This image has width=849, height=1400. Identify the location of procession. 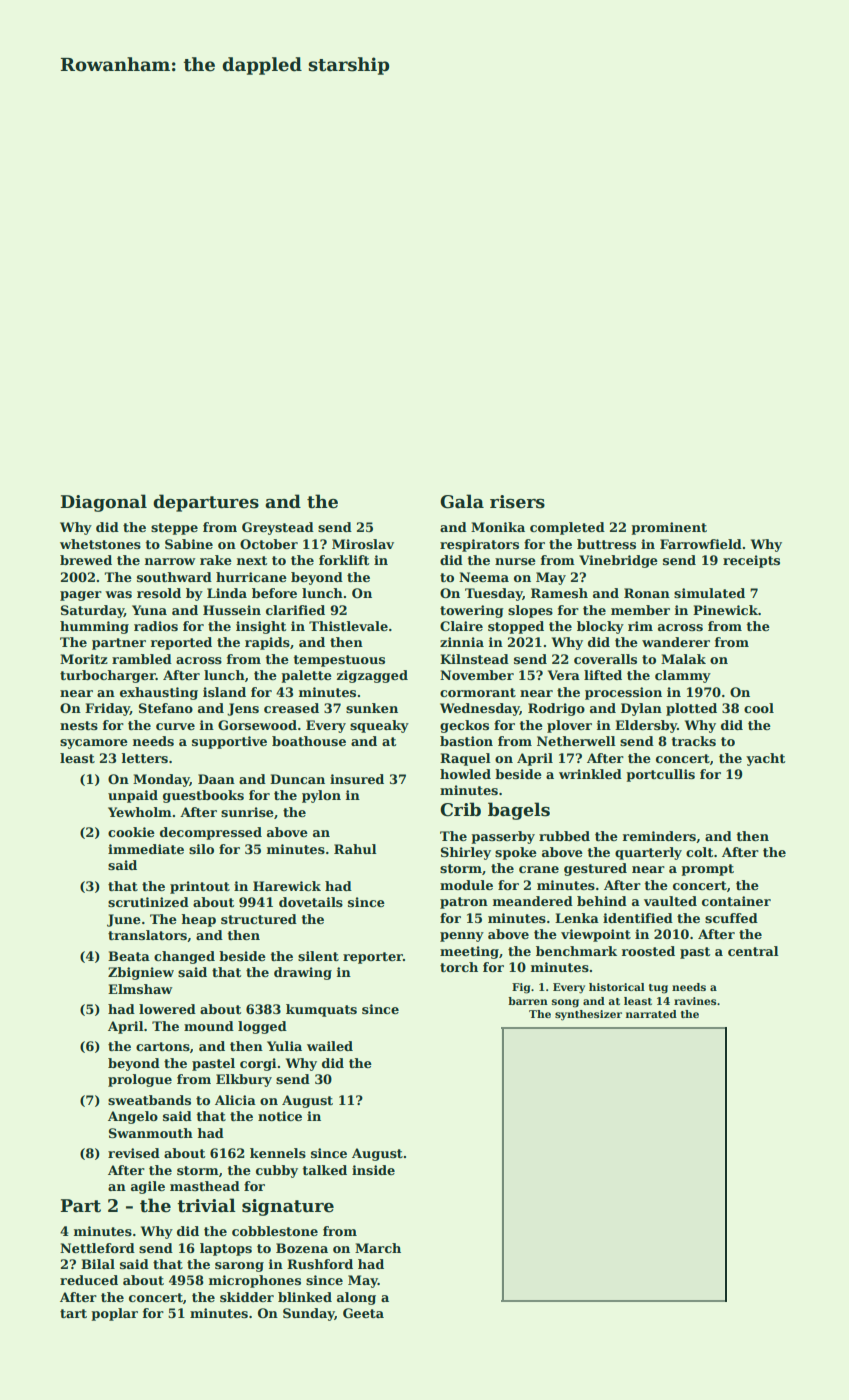
(623, 693).
